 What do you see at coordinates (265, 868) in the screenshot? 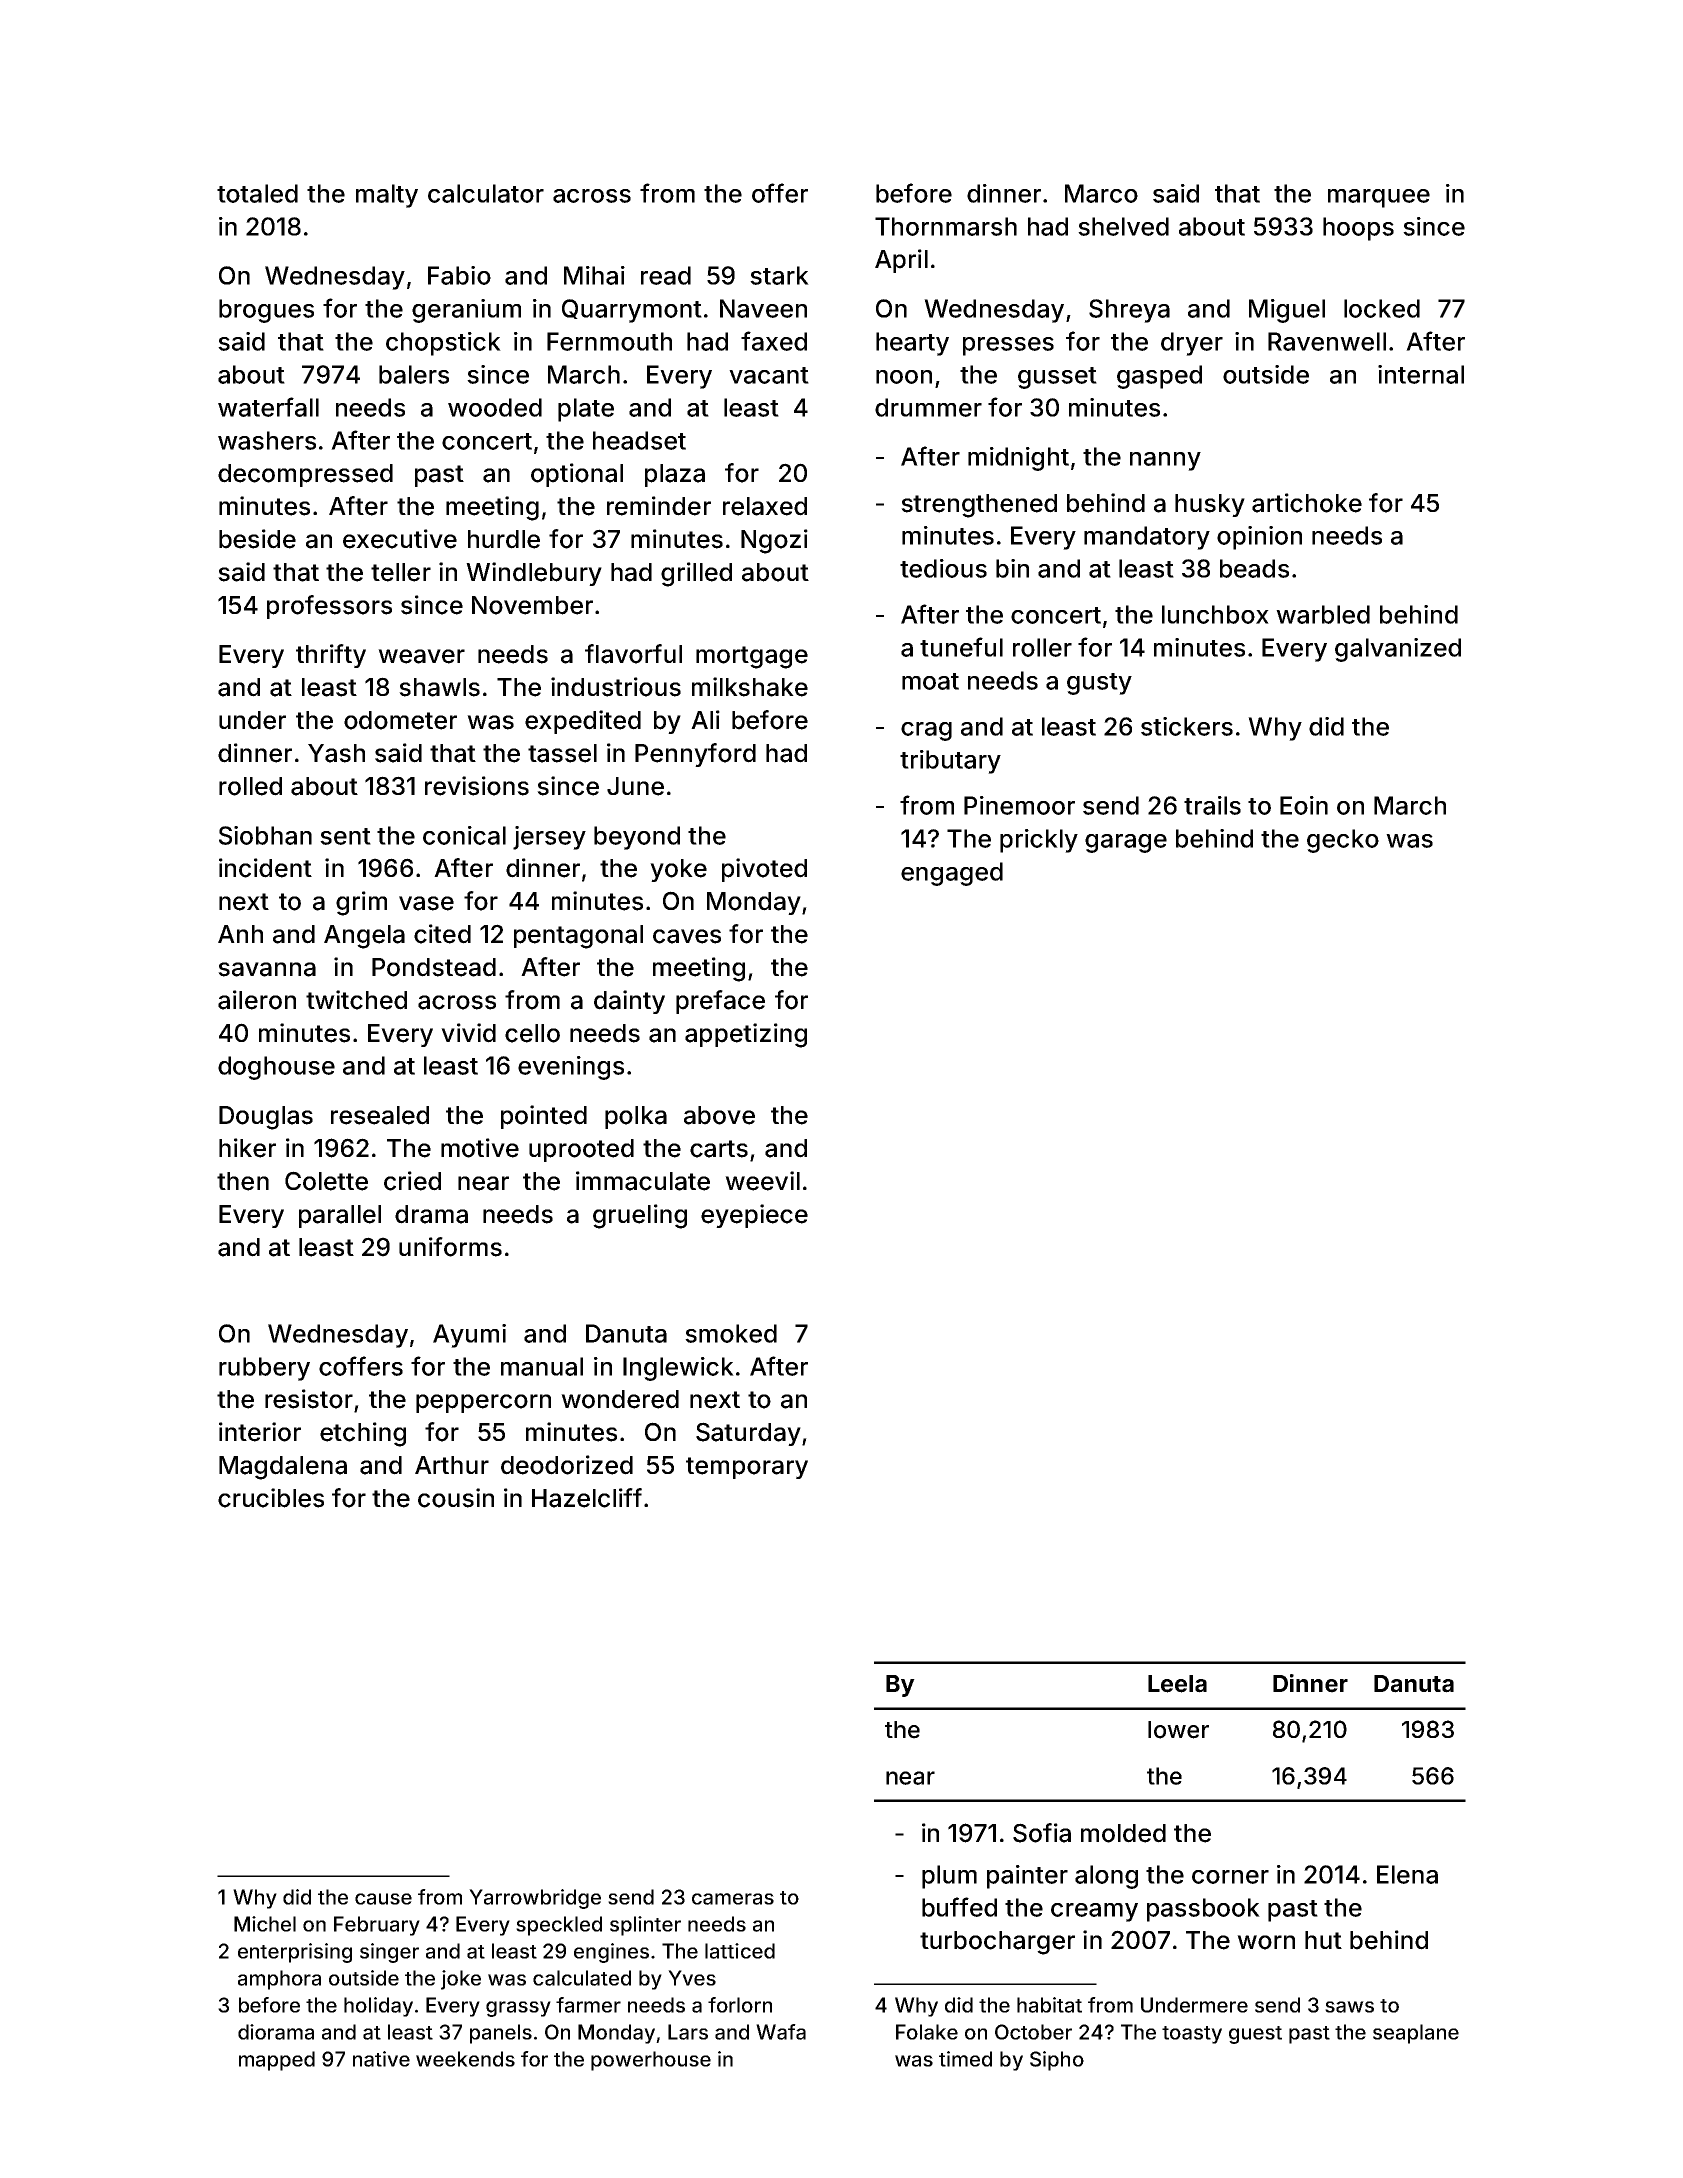
I see `incident` at bounding box center [265, 868].
